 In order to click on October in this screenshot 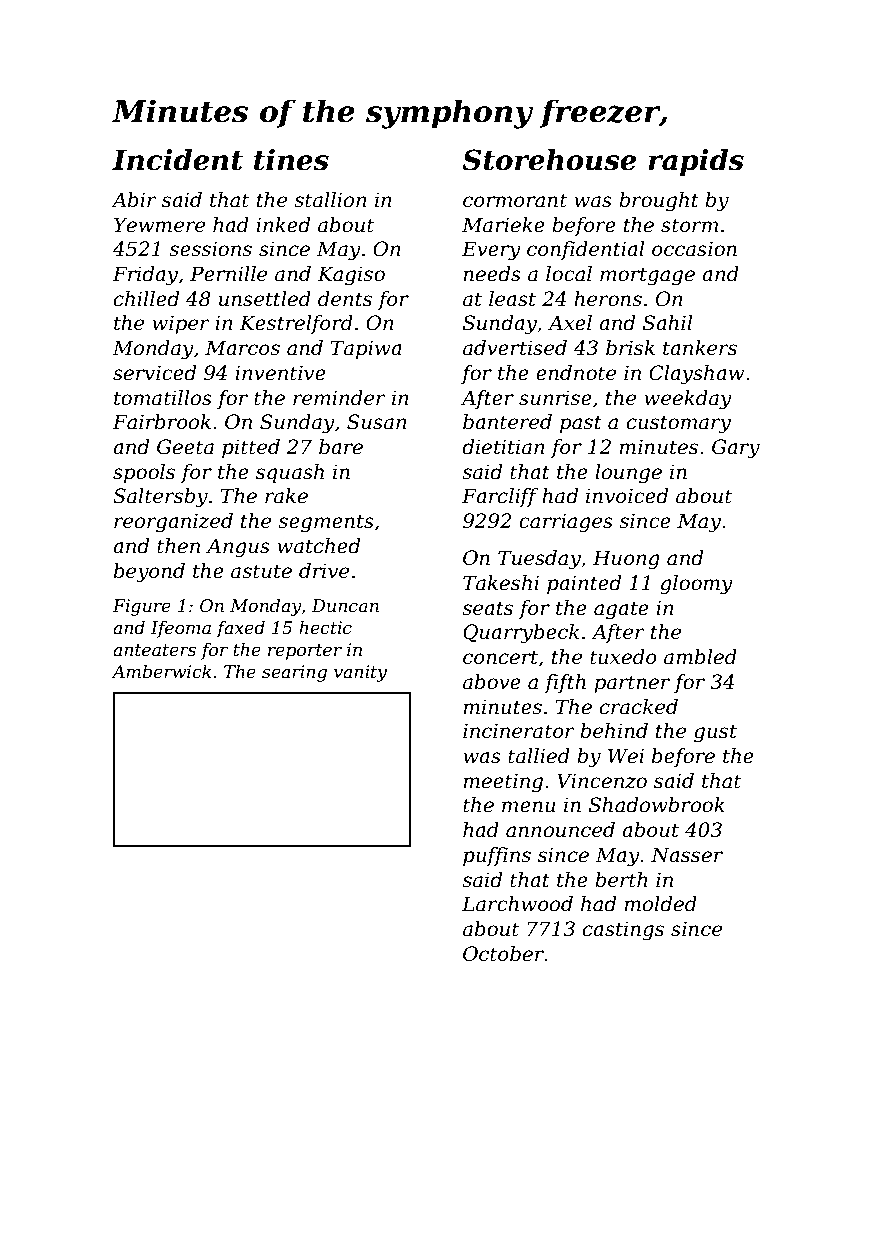, I will do `click(503, 954)`.
